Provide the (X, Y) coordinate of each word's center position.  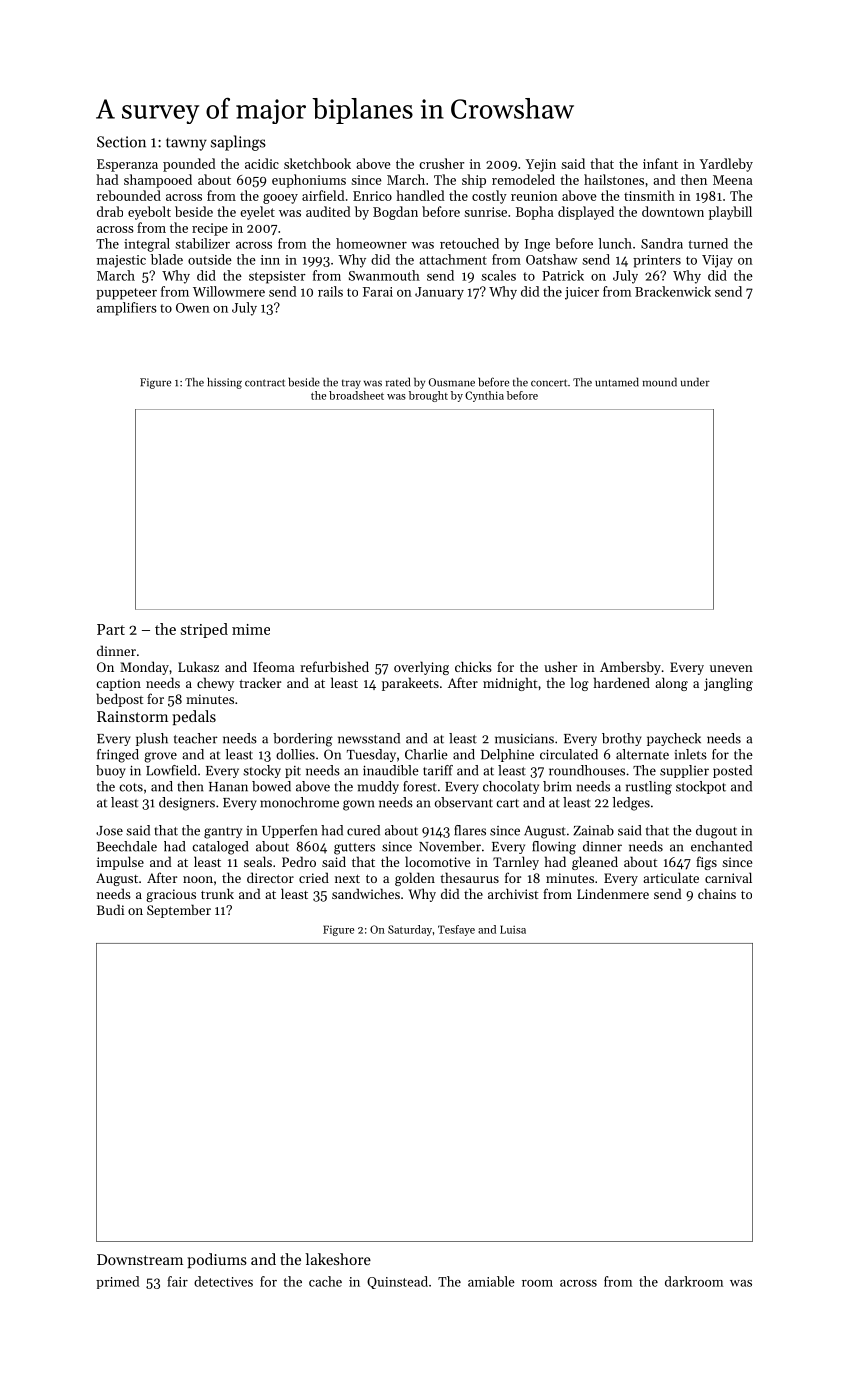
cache (325, 1281)
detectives (223, 1281)
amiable (491, 1281)
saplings (238, 143)
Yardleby (726, 165)
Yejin (540, 165)
